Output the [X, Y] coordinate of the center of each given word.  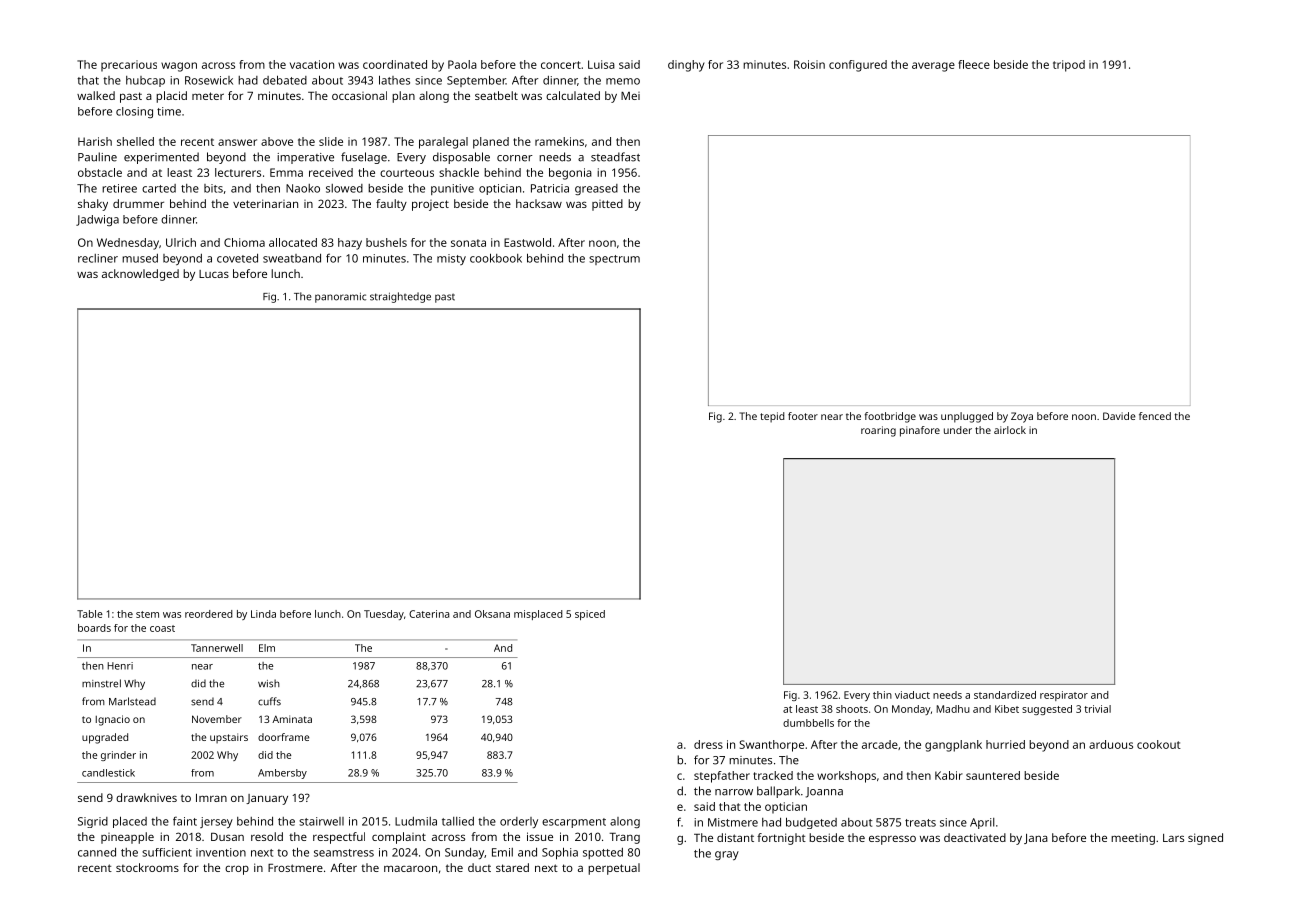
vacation [312, 64]
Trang [624, 838]
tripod [1069, 66]
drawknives [146, 797]
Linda [263, 614]
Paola [462, 64]
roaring [878, 431]
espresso [892, 840]
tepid [772, 417]
